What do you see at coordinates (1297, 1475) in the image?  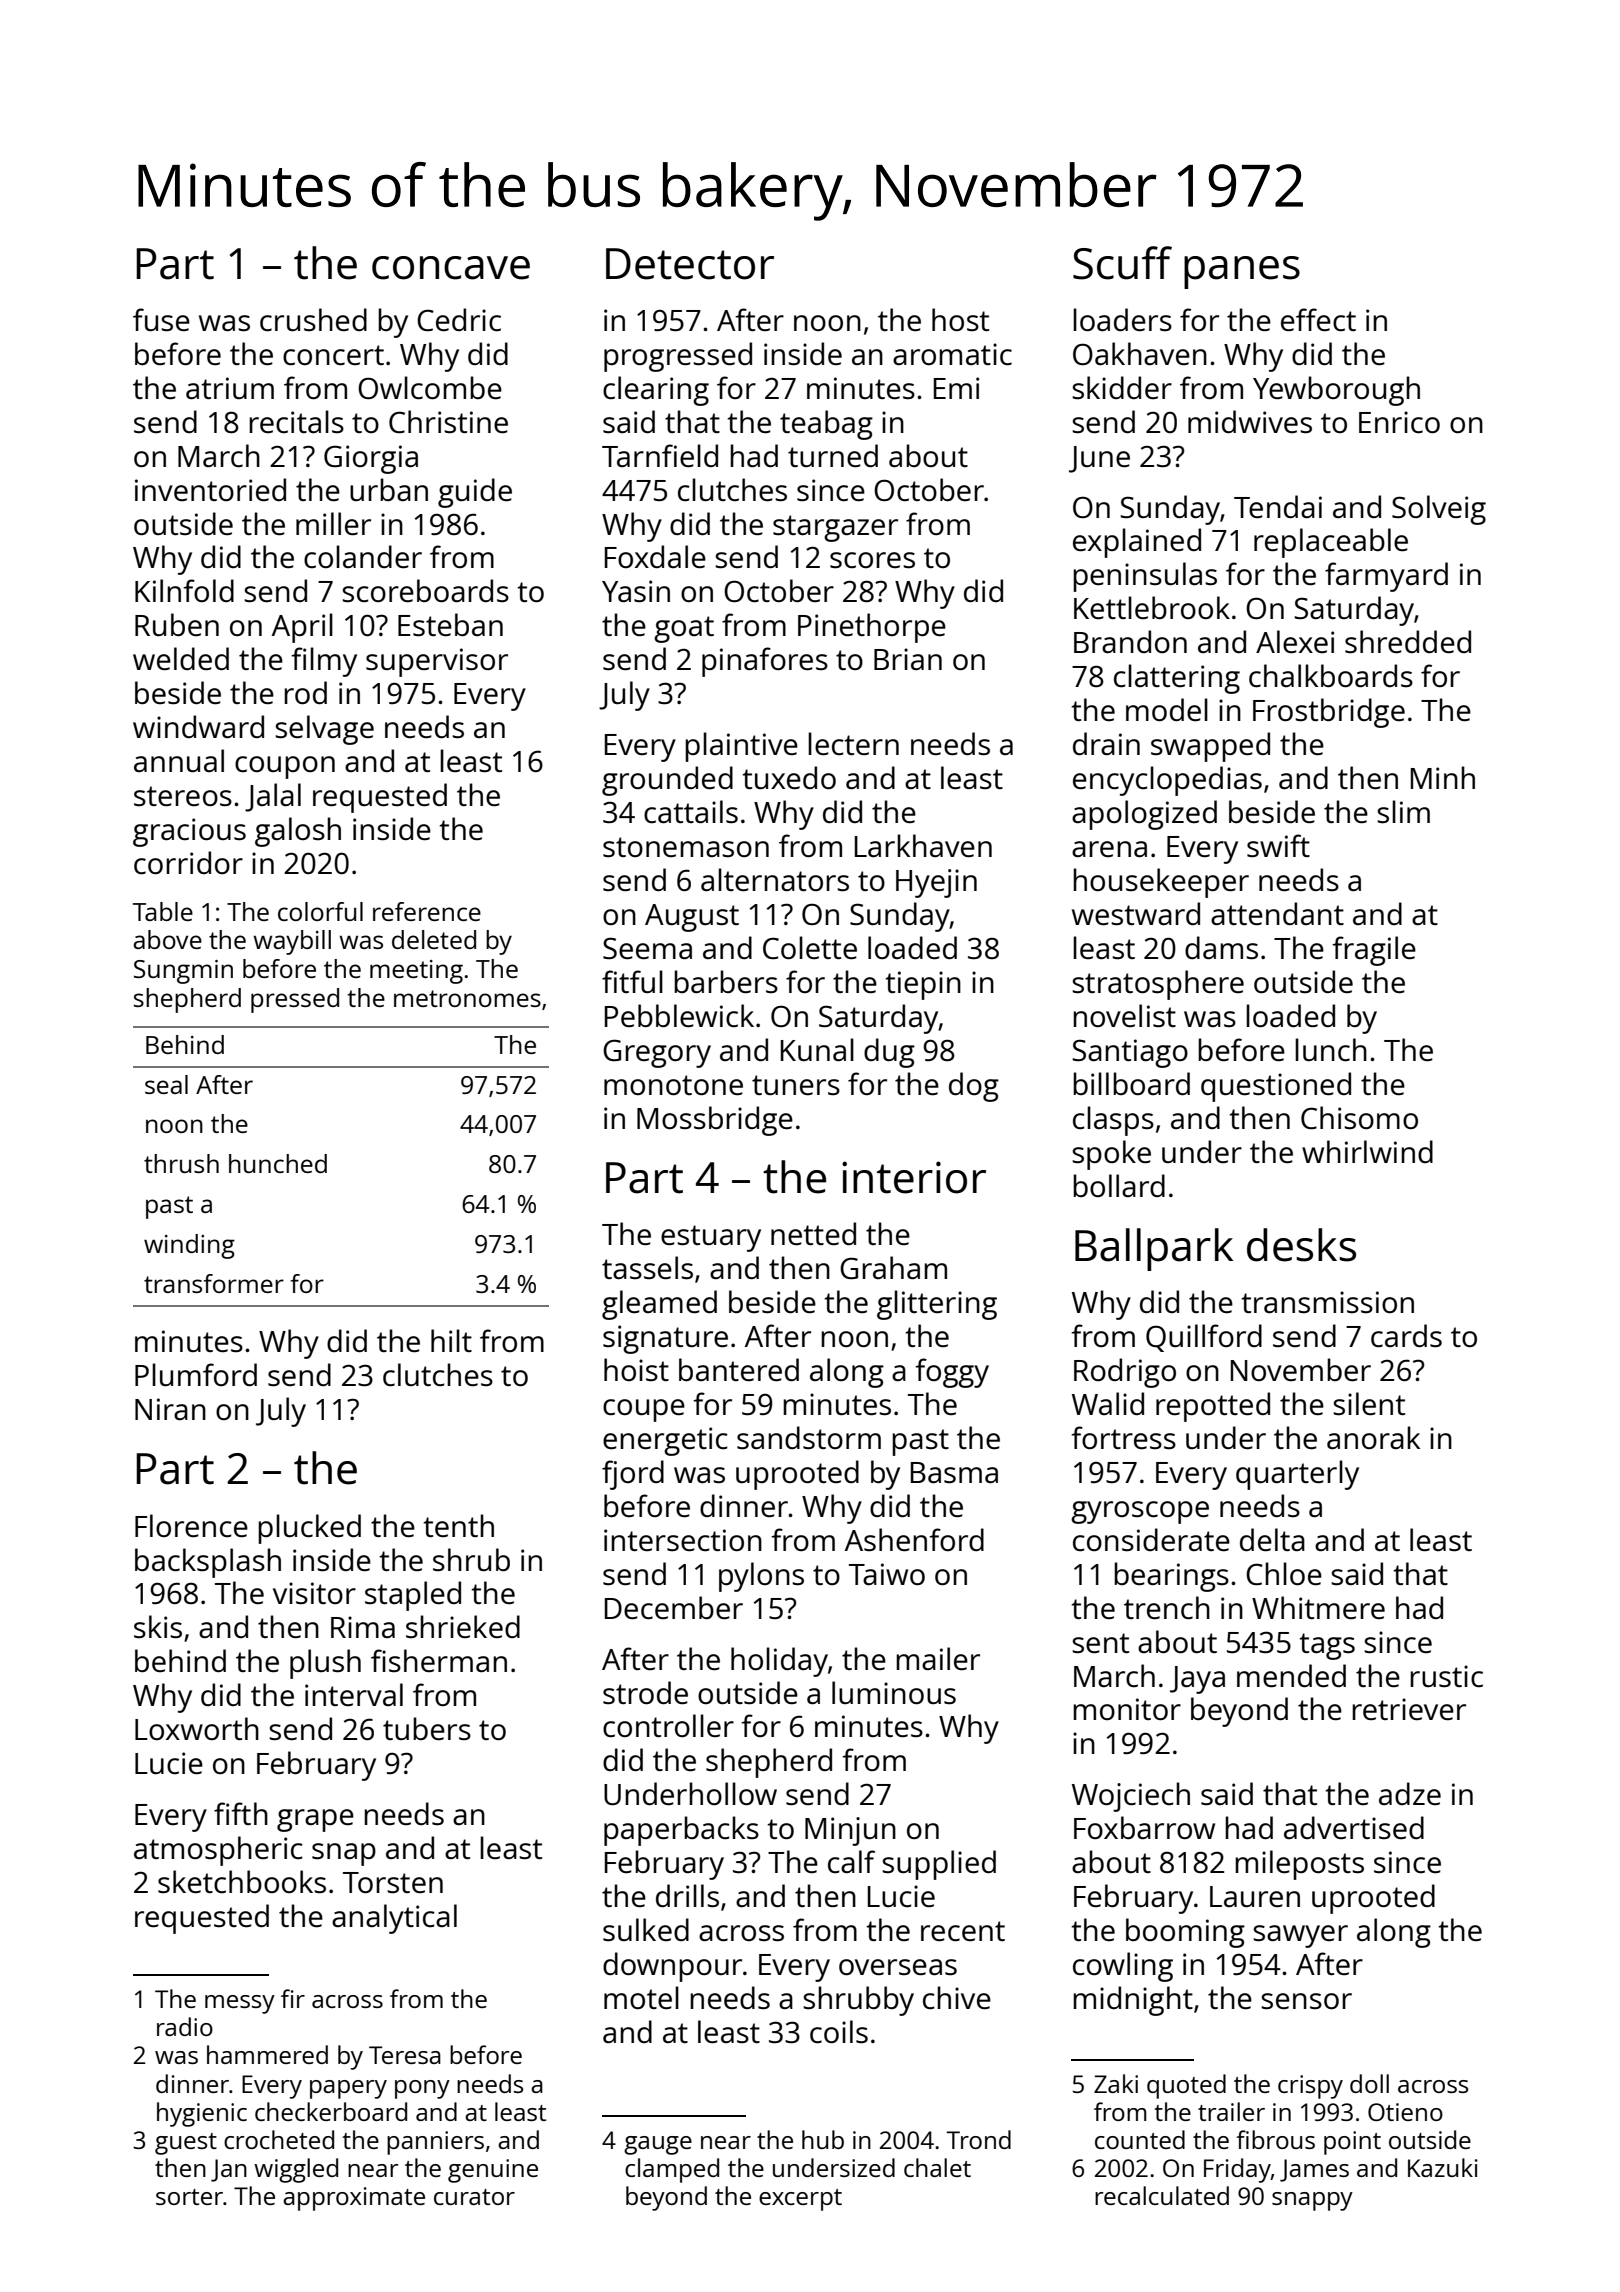 I see `quarterly` at bounding box center [1297, 1475].
